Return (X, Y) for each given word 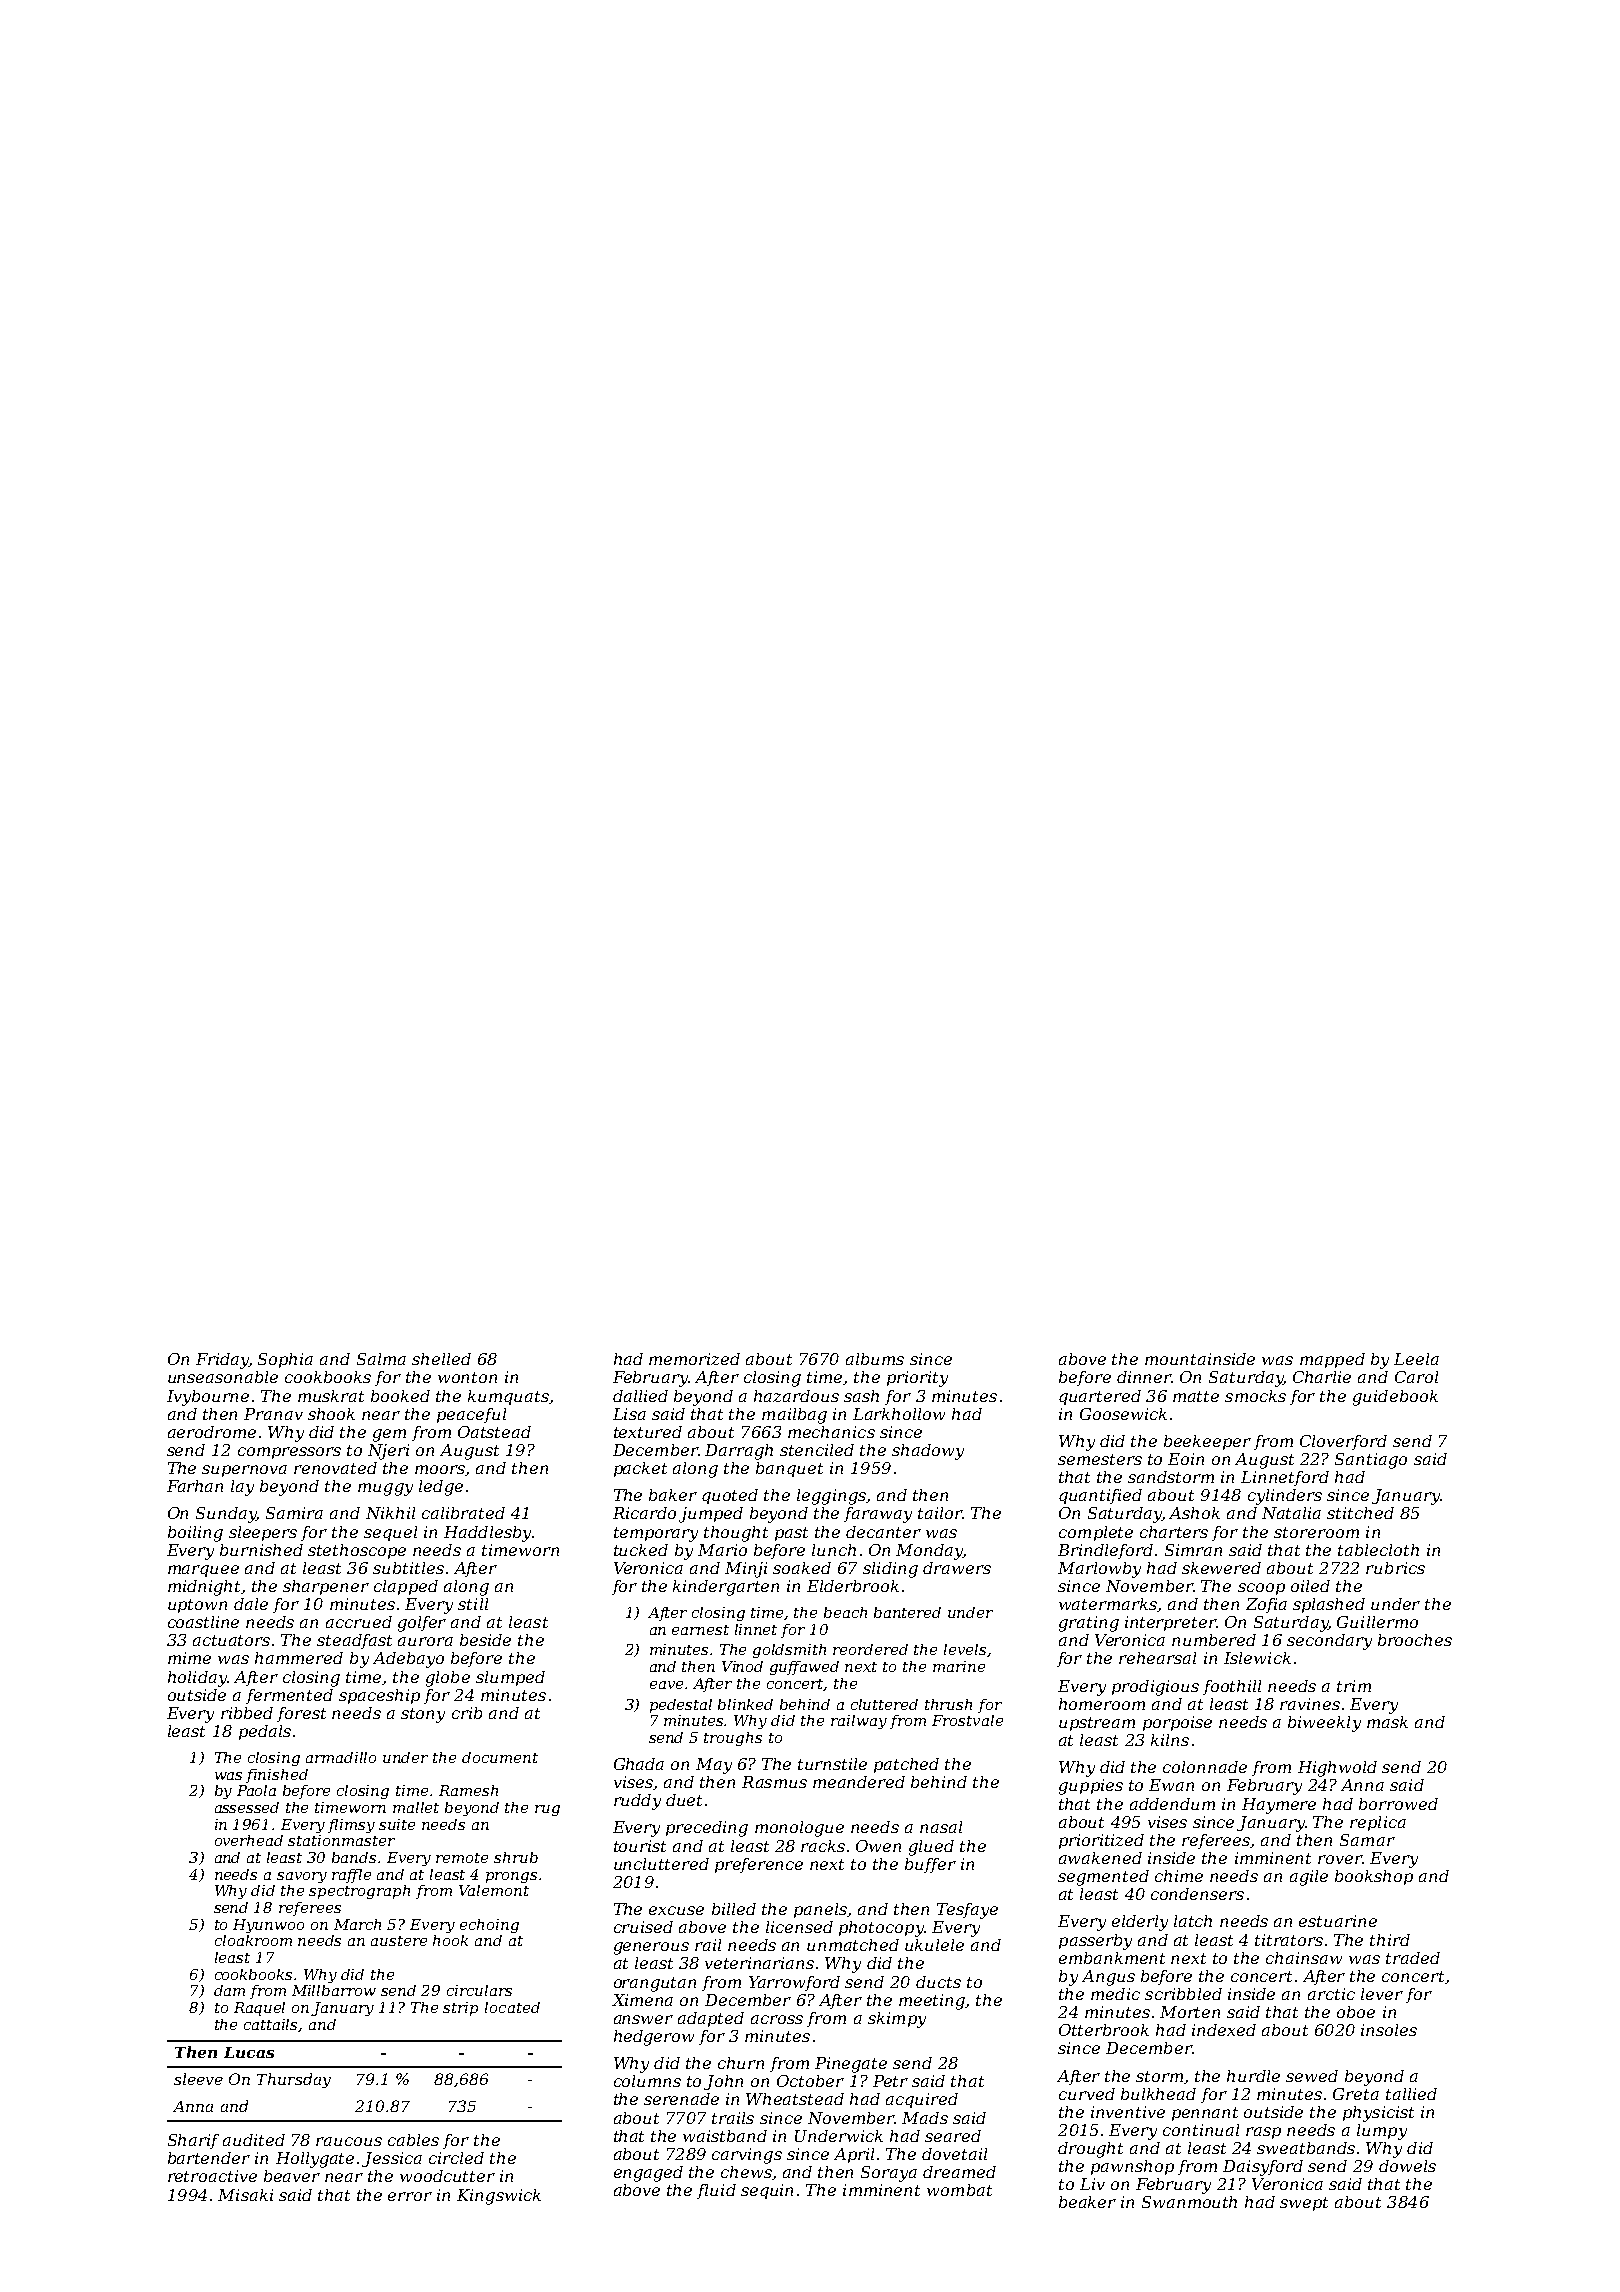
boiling (195, 1534)
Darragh (739, 1452)
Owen (878, 1846)
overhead (249, 1840)
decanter (883, 1532)
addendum (1172, 1804)
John (723, 2082)
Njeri (388, 1452)
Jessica (392, 2159)
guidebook (1395, 1398)
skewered (1221, 1568)
